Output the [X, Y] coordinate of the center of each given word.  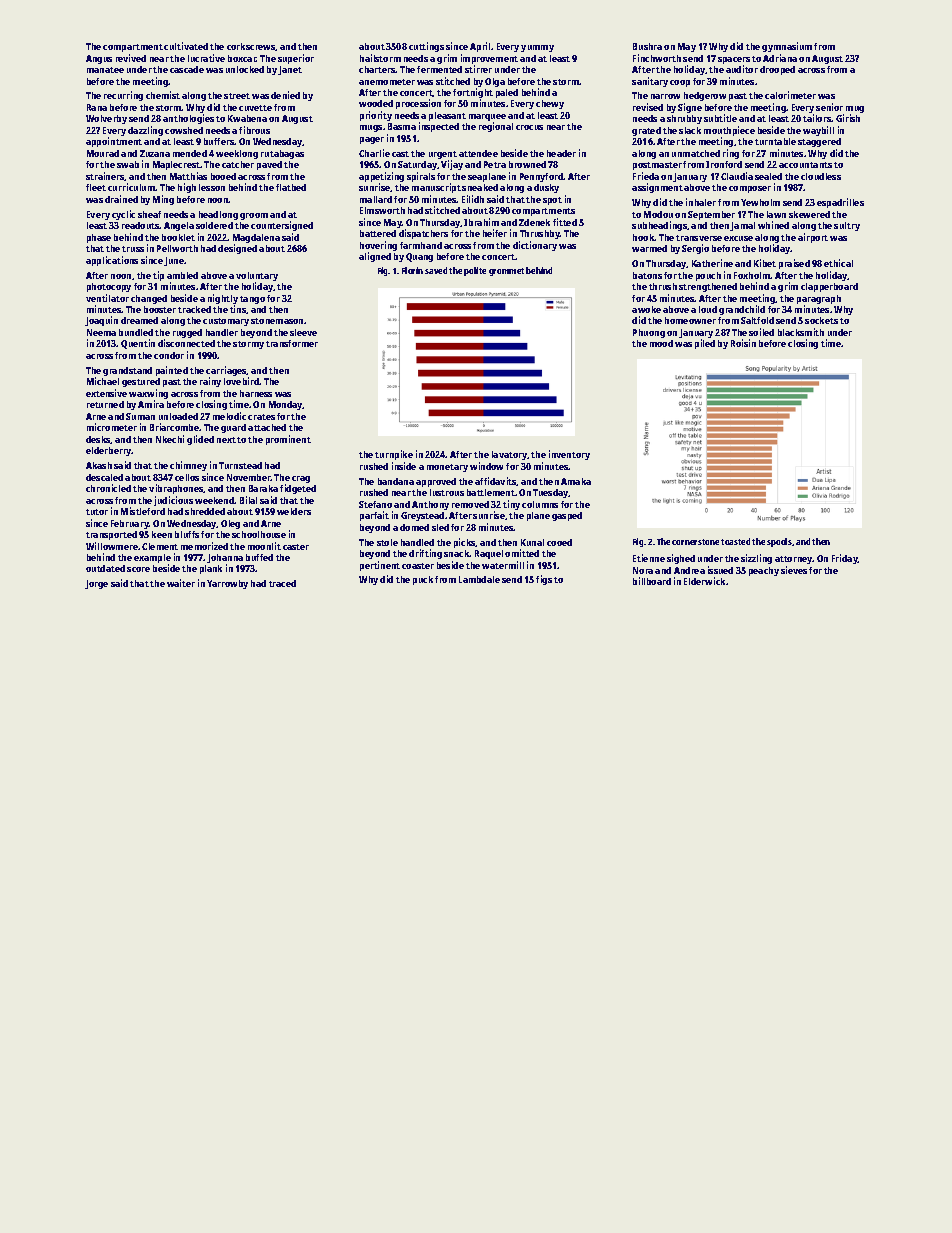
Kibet [765, 263]
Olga [495, 82]
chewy [550, 104]
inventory [569, 455]
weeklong [237, 154]
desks [98, 440]
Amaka [576, 481]
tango [252, 300]
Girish [848, 118]
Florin [412, 270]
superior [296, 59]
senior [829, 107]
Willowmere [112, 546]
